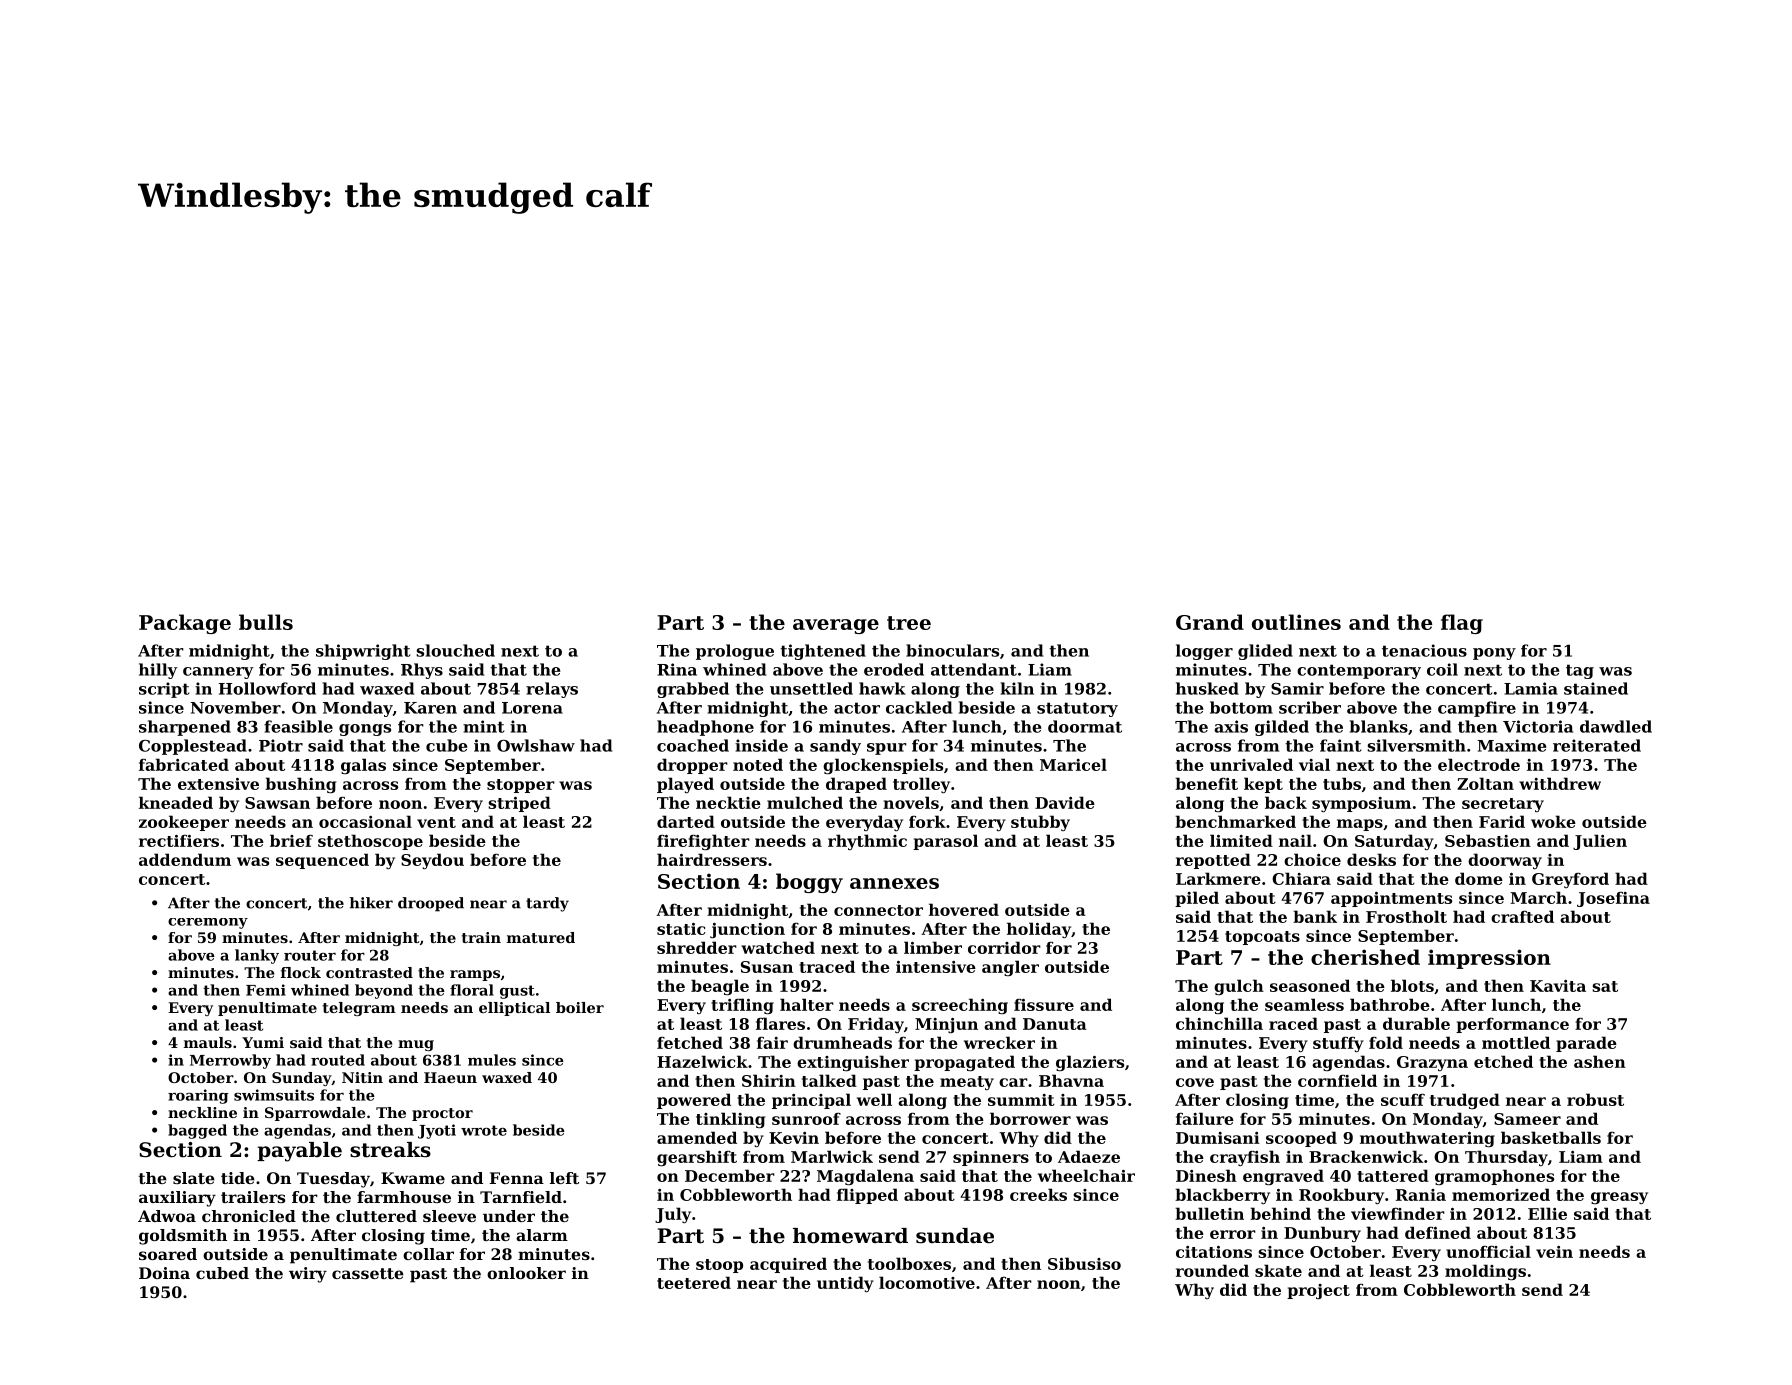  What do you see at coordinates (694, 1282) in the document?
I see `teetered` at bounding box center [694, 1282].
